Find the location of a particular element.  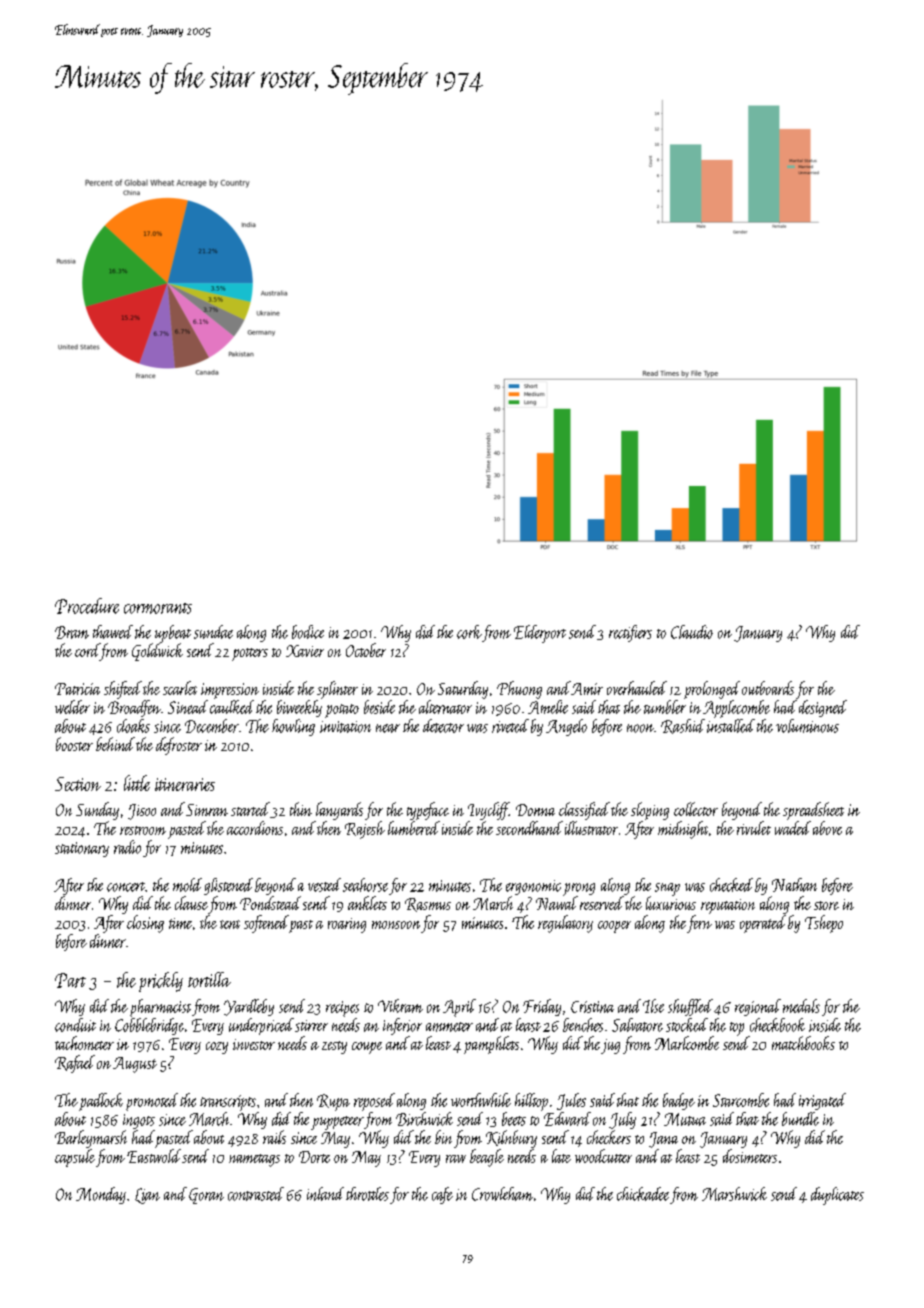

worthwhile is located at coordinates (481, 1100).
